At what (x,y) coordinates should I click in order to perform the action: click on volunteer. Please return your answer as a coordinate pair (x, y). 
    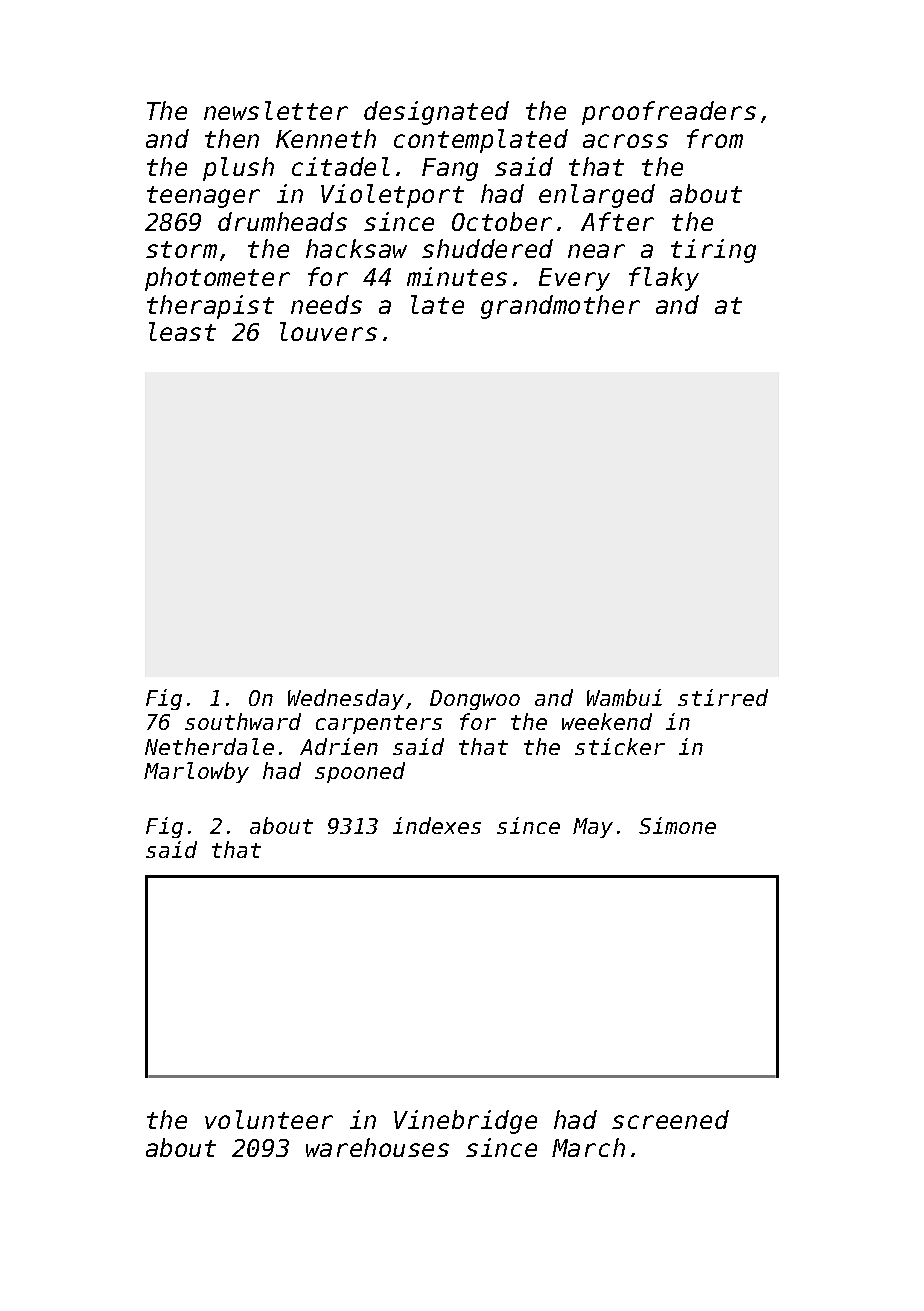
    Looking at the image, I should click on (269, 1119).
